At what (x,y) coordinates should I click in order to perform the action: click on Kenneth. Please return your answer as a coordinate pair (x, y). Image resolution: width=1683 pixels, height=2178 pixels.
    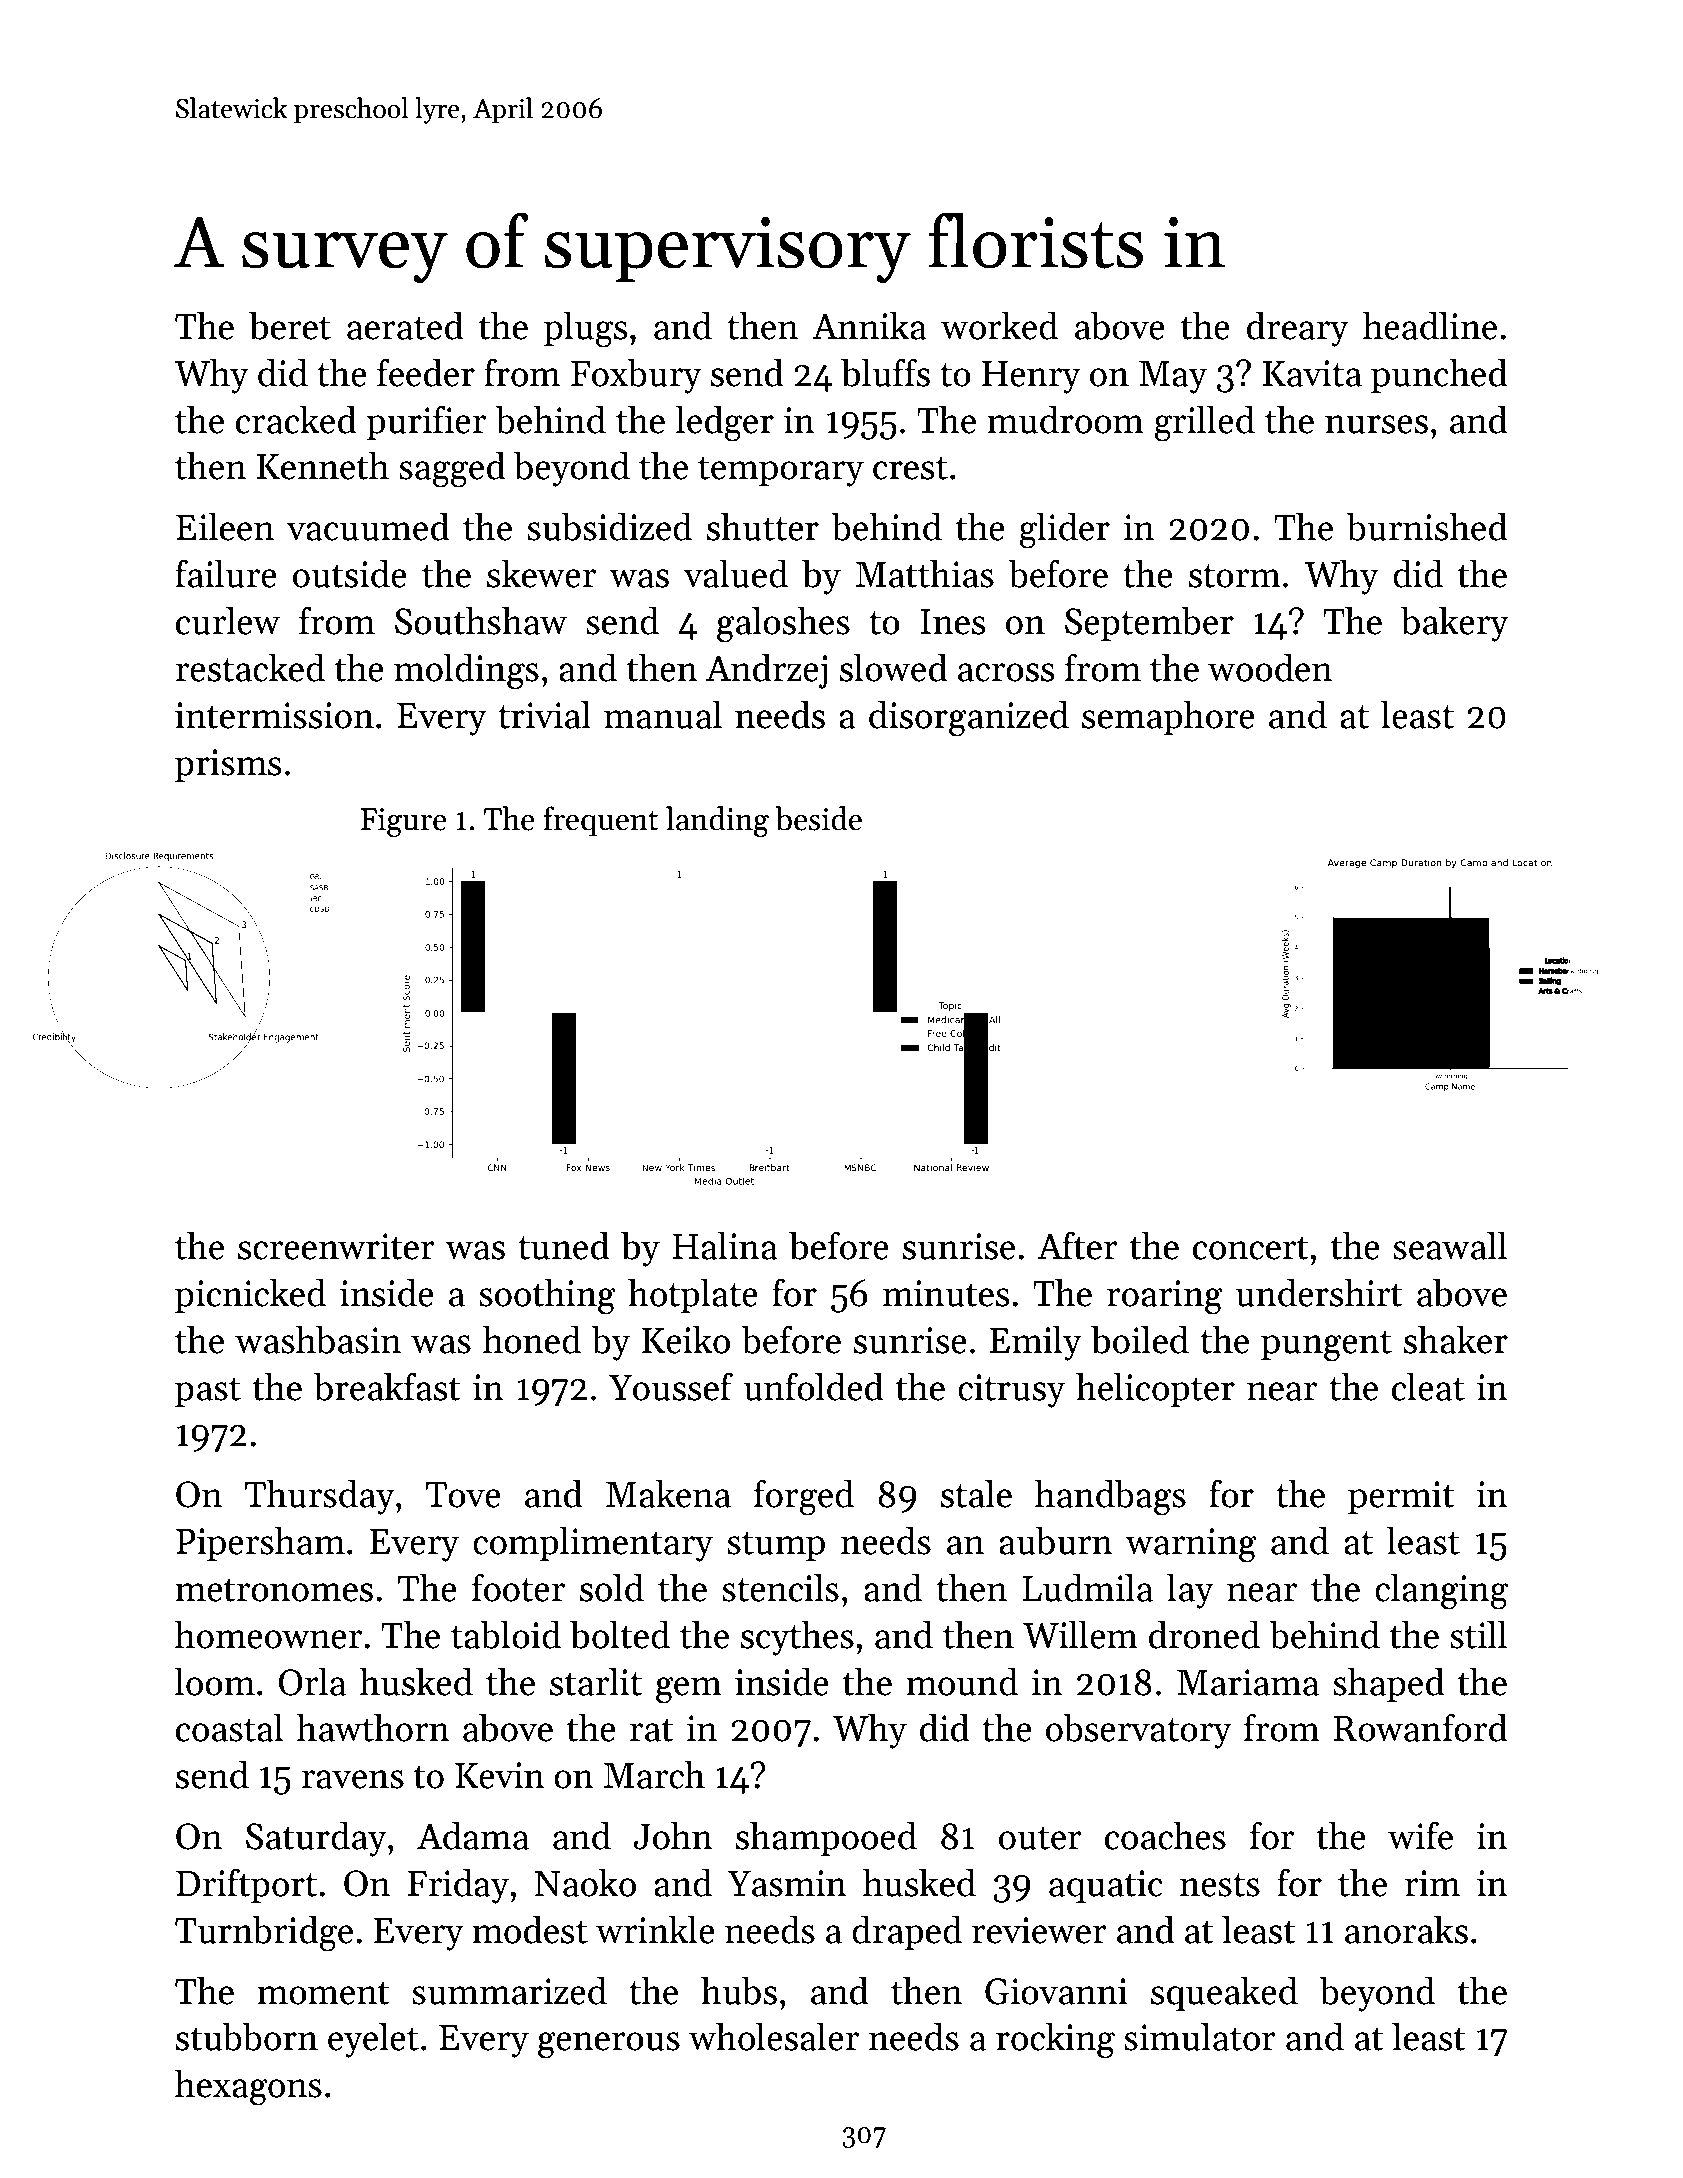
    Looking at the image, I should click on (322, 465).
